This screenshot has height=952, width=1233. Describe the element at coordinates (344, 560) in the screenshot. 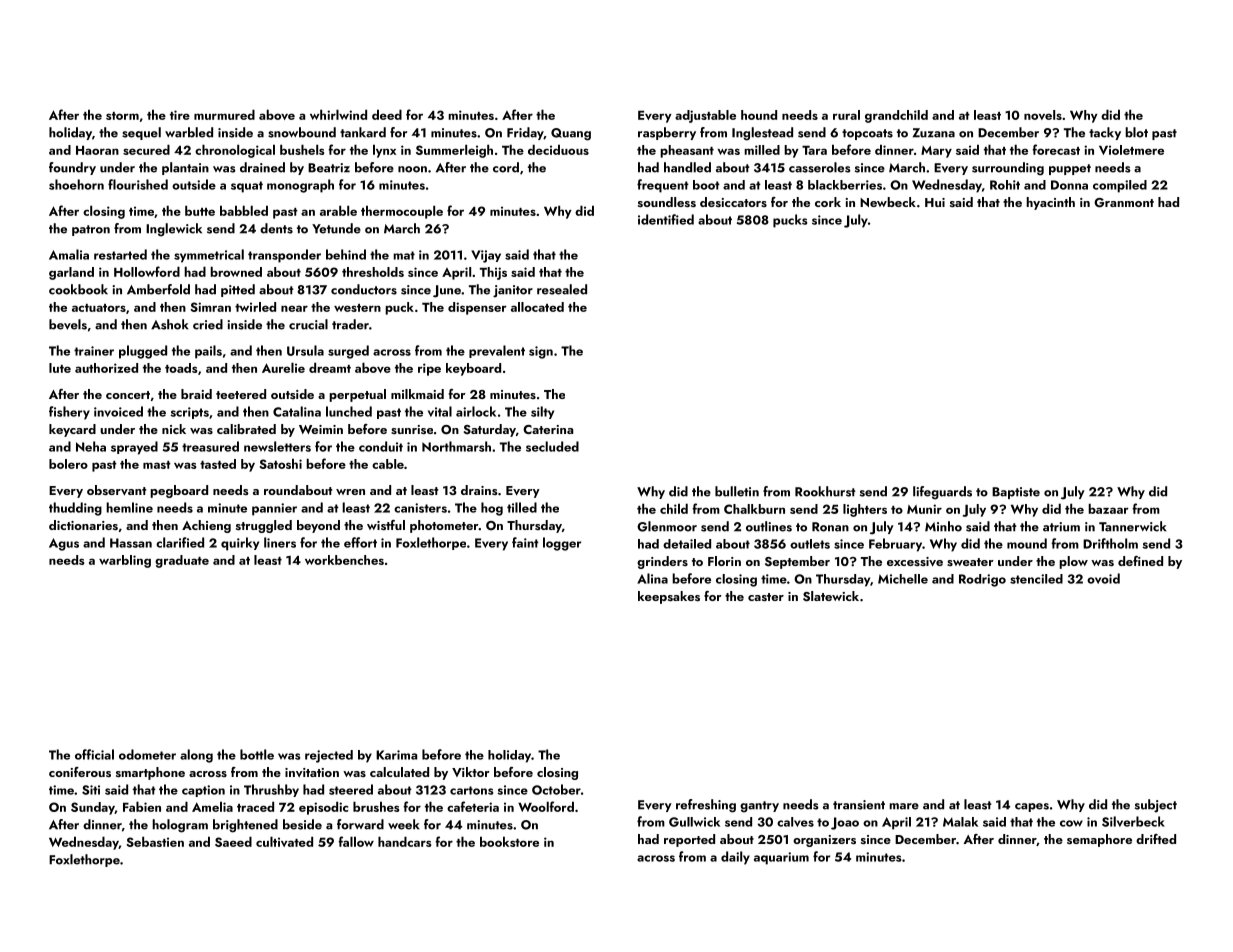

I see `workbenches` at that location.
